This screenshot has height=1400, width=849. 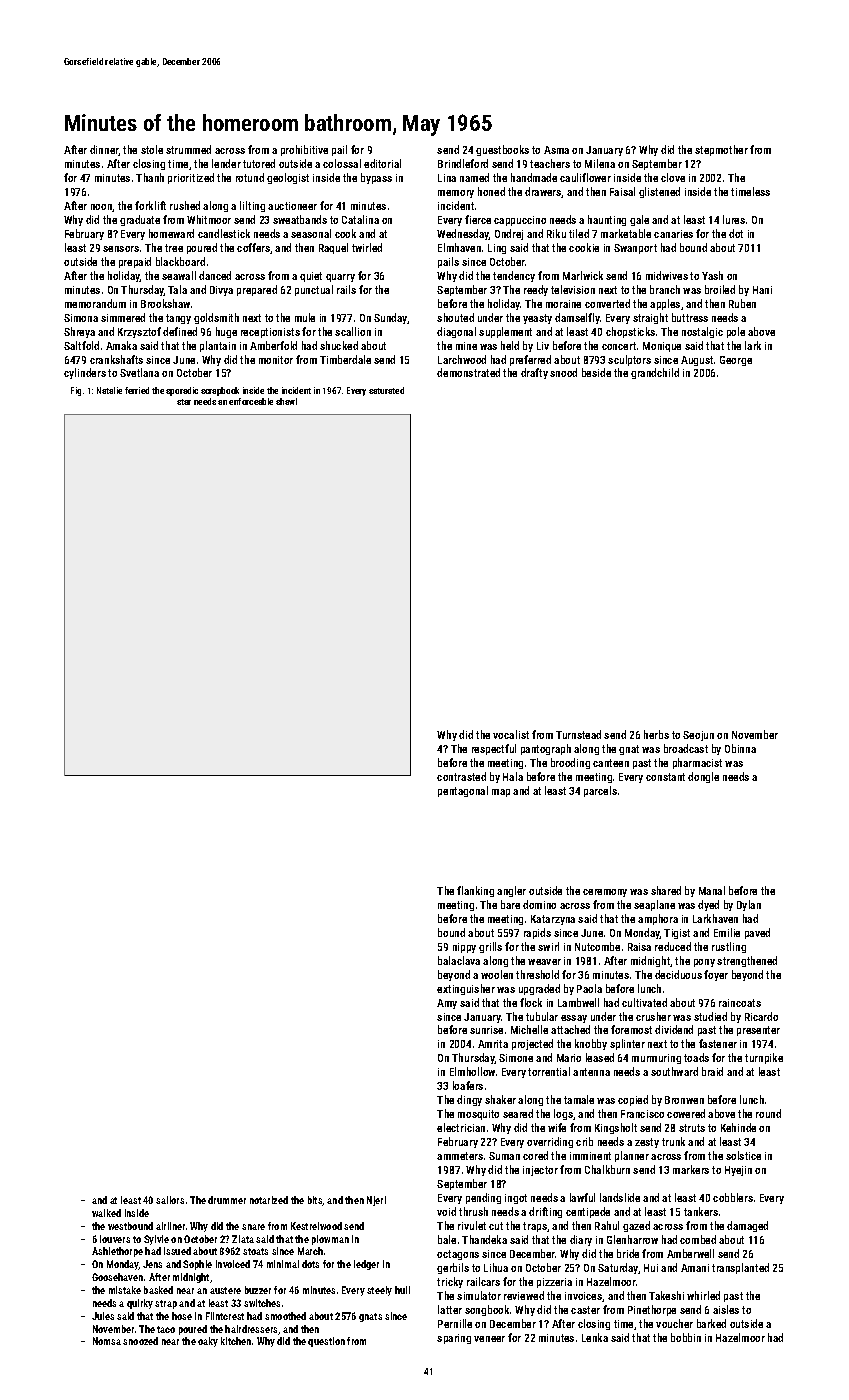 I want to click on respectful, so click(x=494, y=749).
